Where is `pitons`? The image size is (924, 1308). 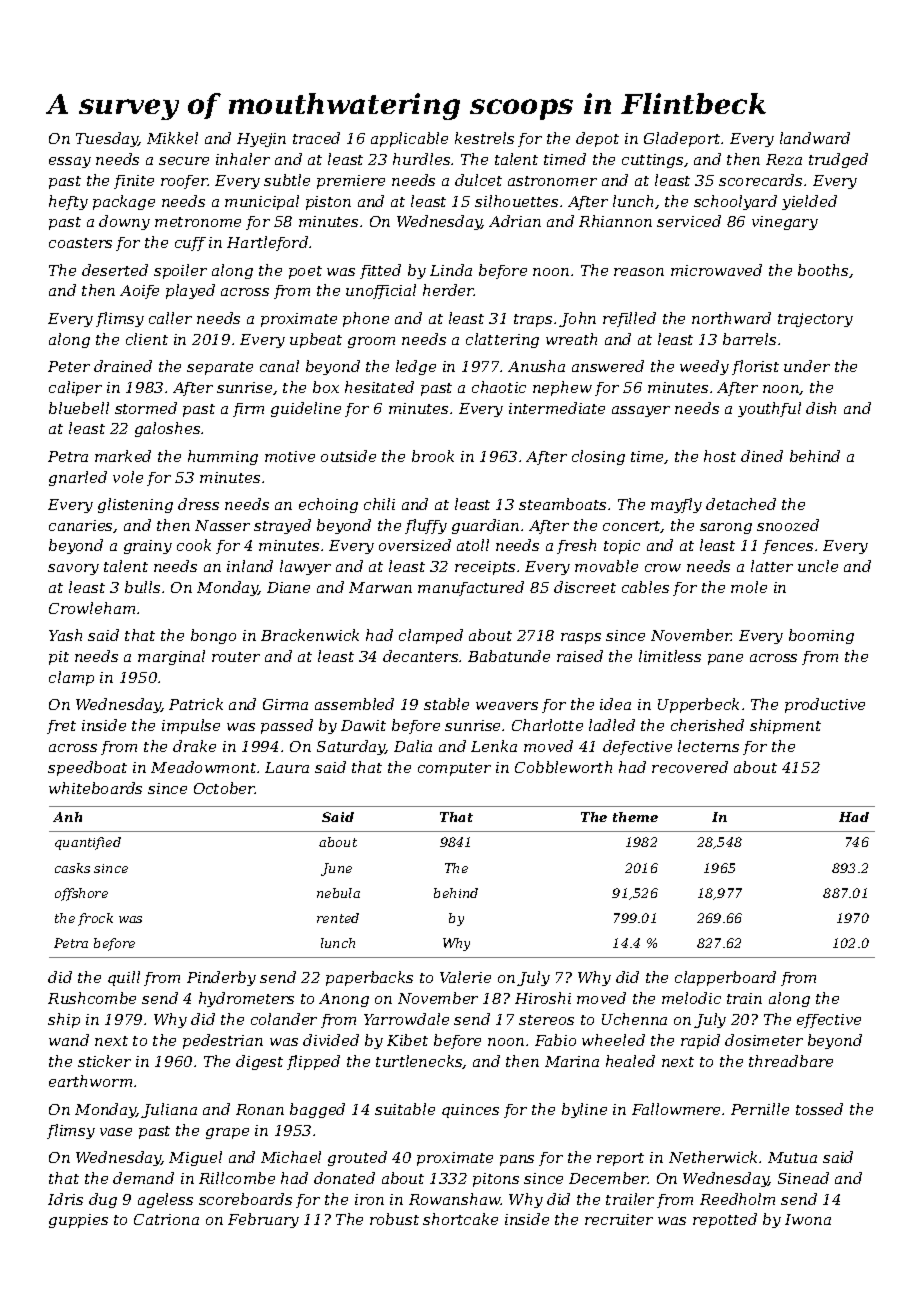 pitons is located at coordinates (496, 1180).
